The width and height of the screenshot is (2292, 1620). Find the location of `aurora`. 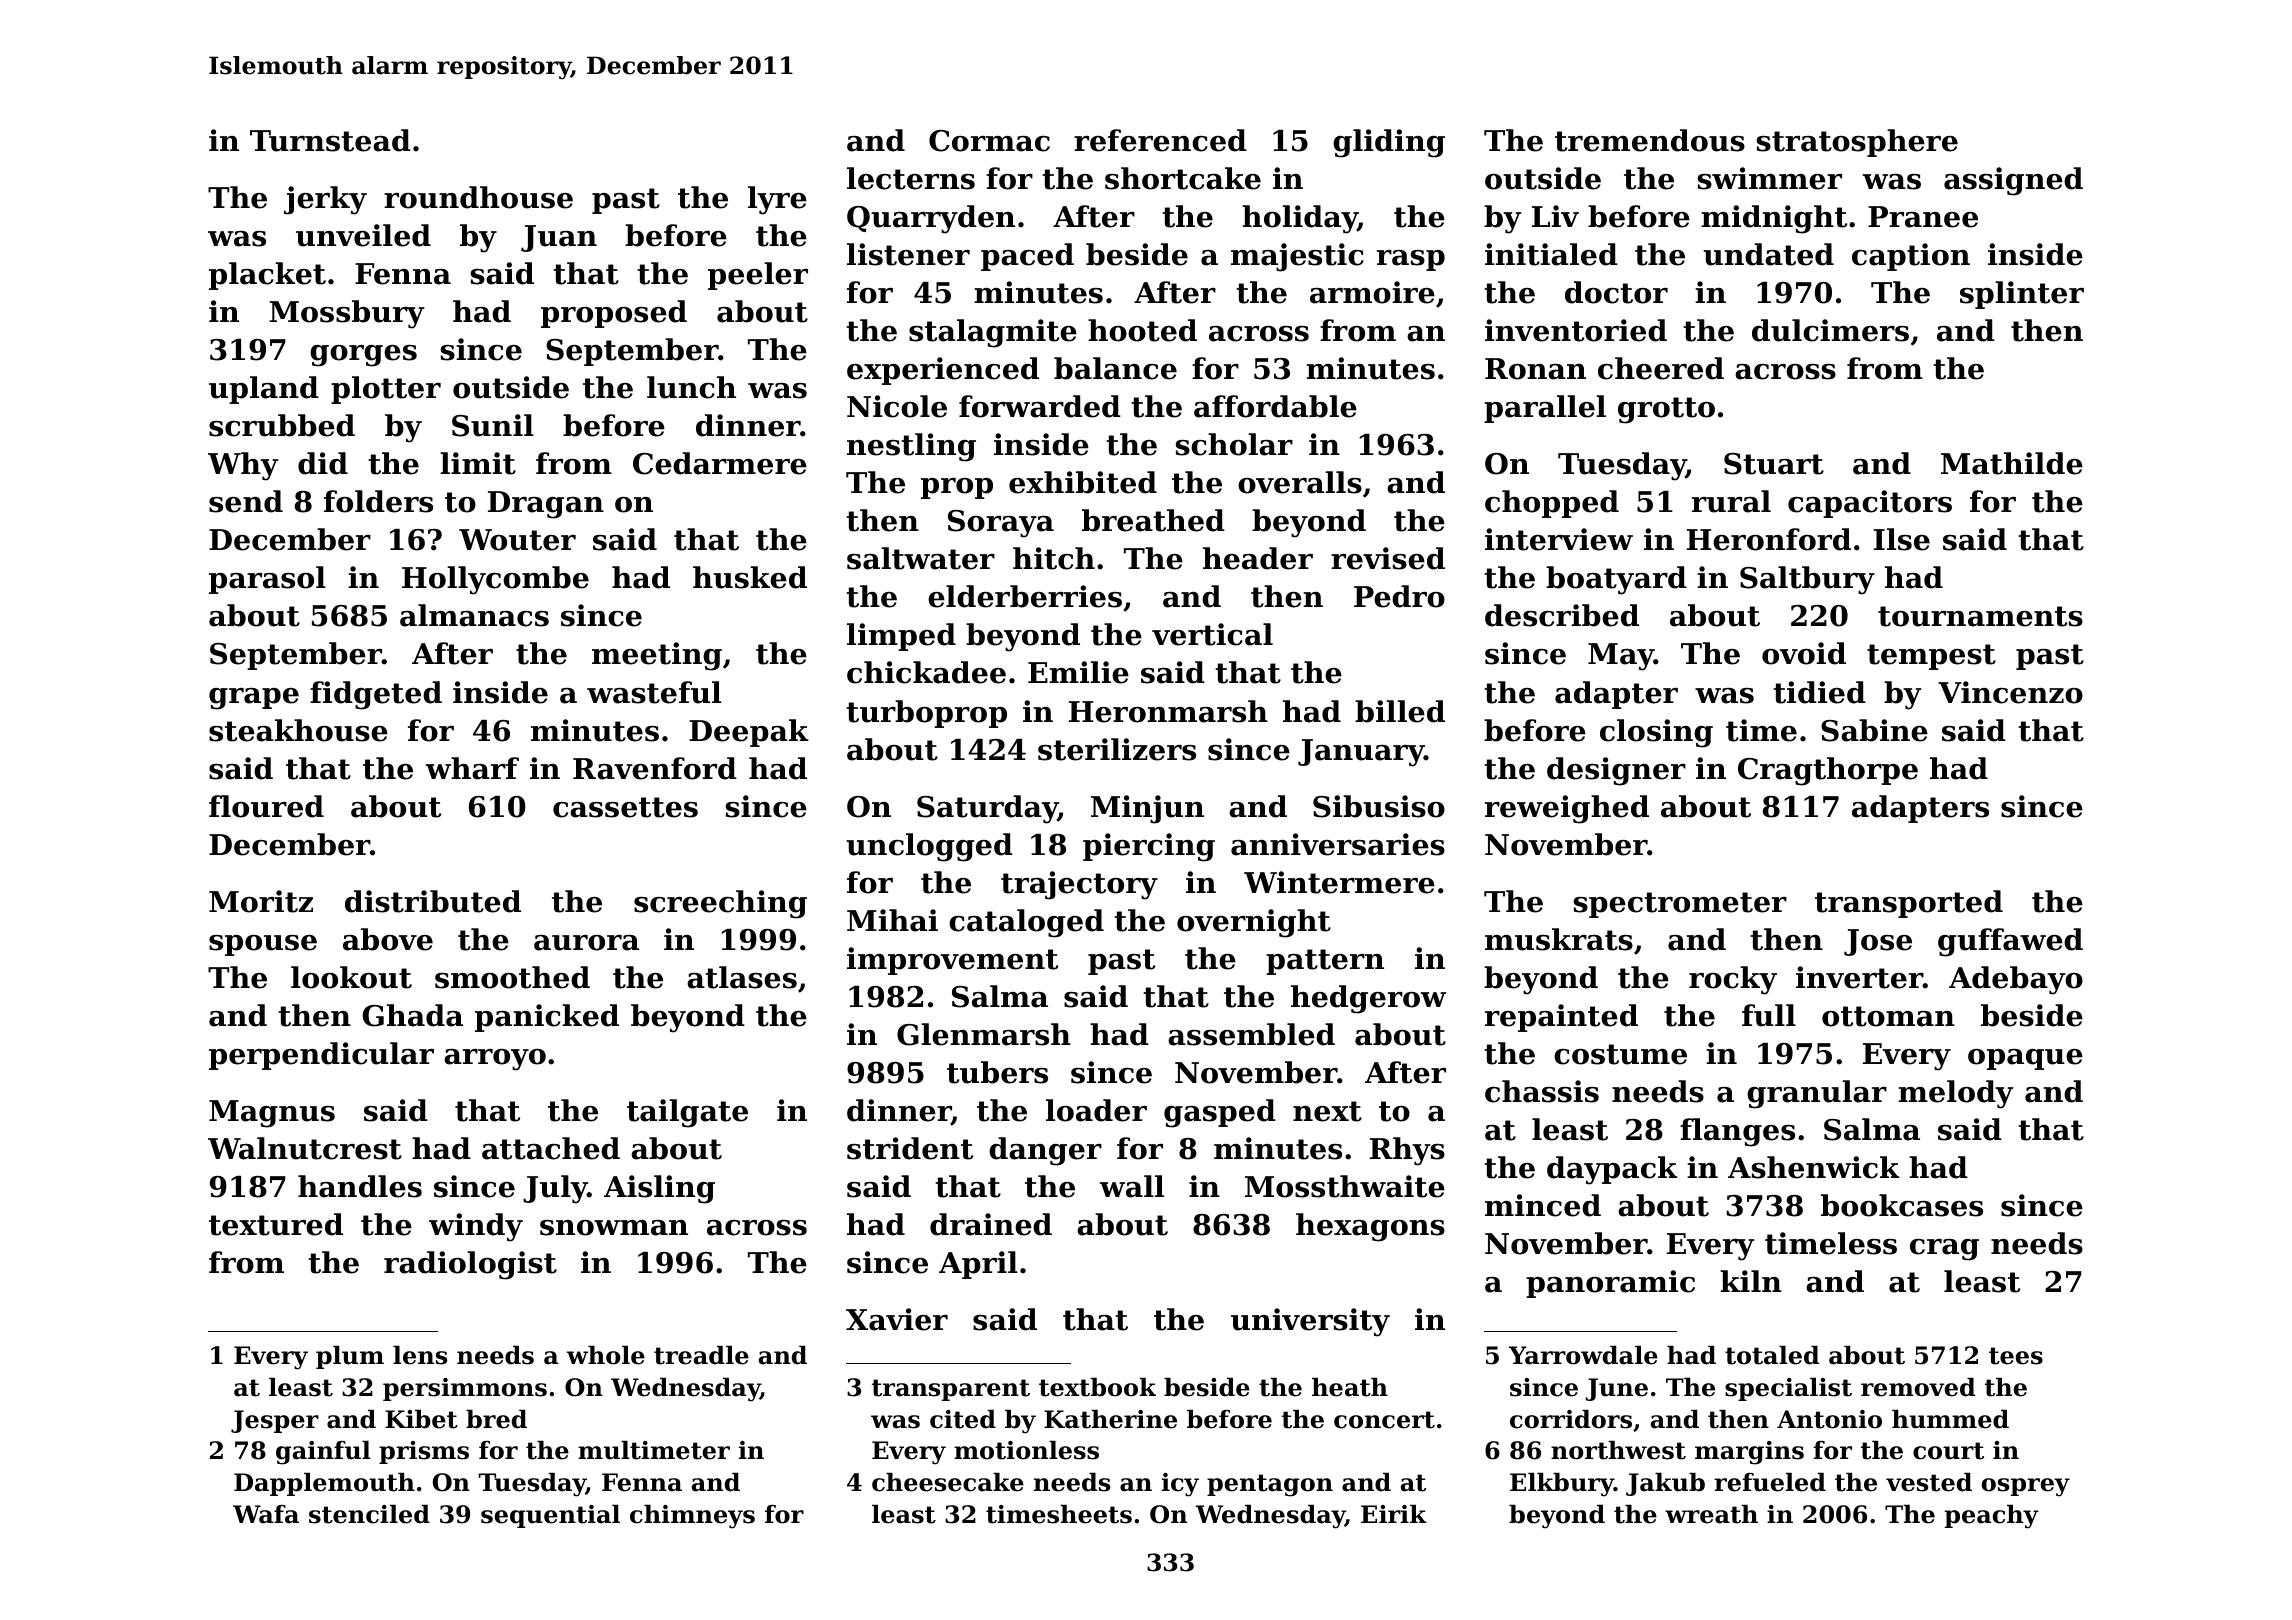

aurora is located at coordinates (586, 943).
